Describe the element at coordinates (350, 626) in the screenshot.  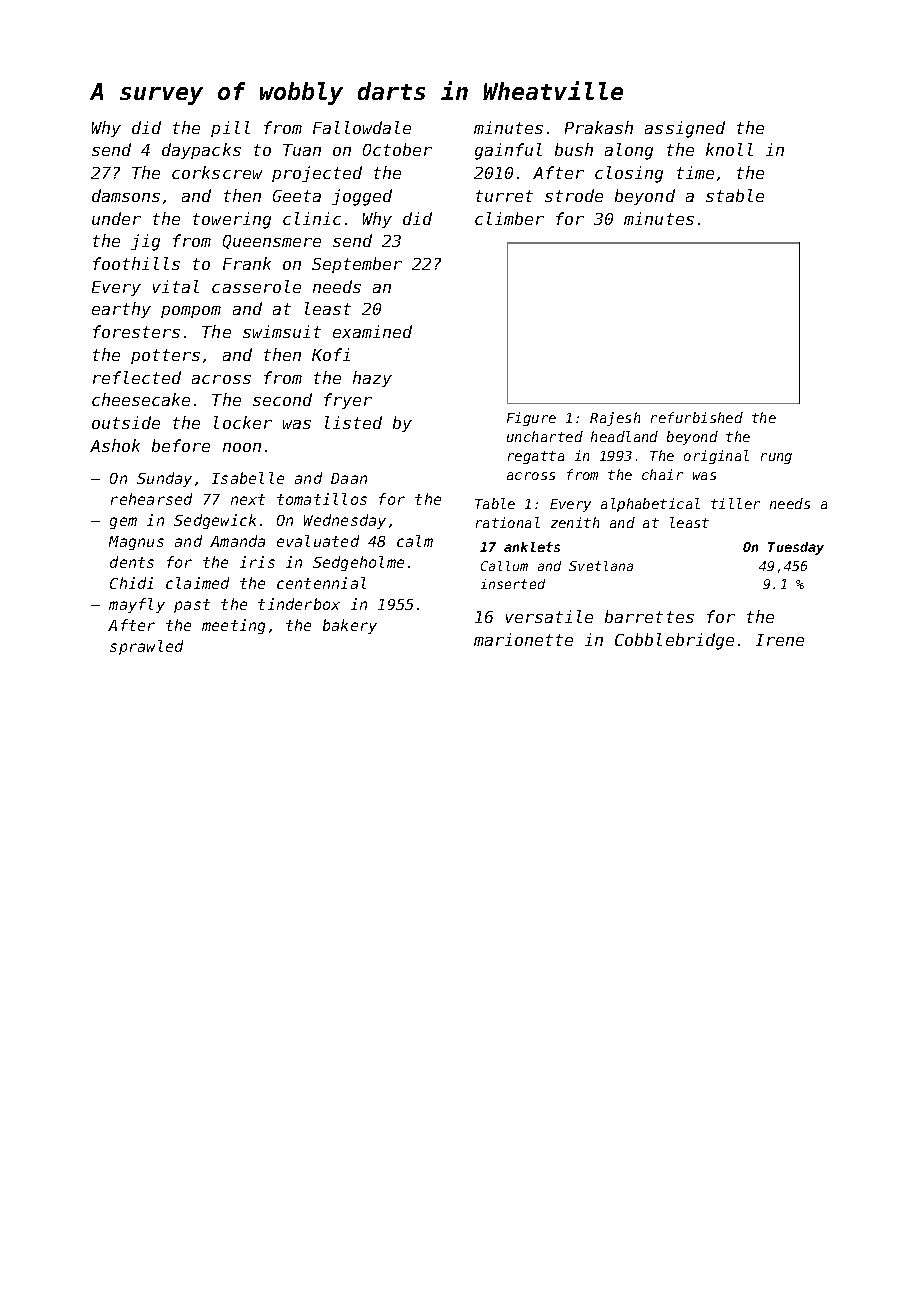
I see `bakery` at that location.
